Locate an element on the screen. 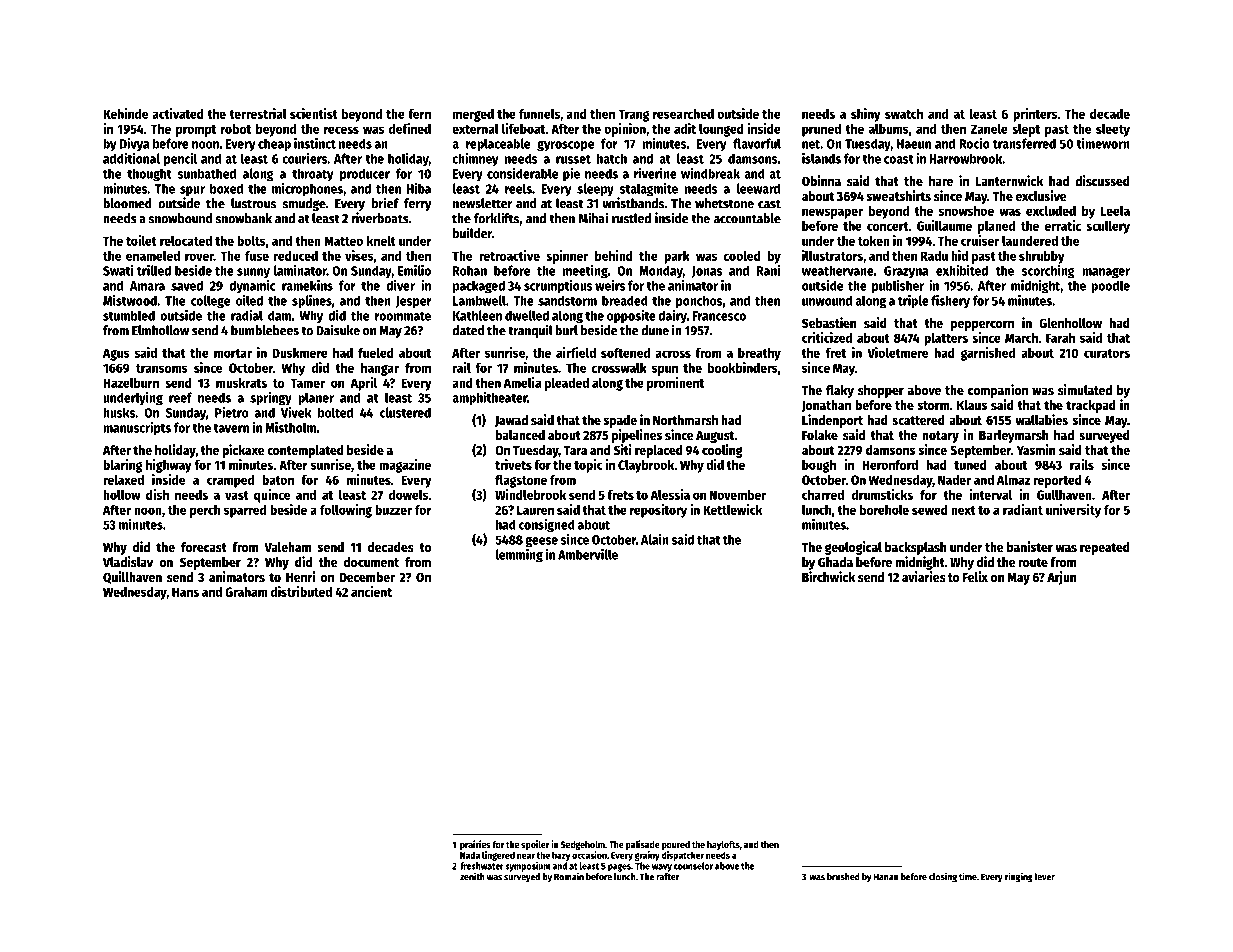 Image resolution: width=1233 pixels, height=952 pixels. Birchwick is located at coordinates (828, 576).
